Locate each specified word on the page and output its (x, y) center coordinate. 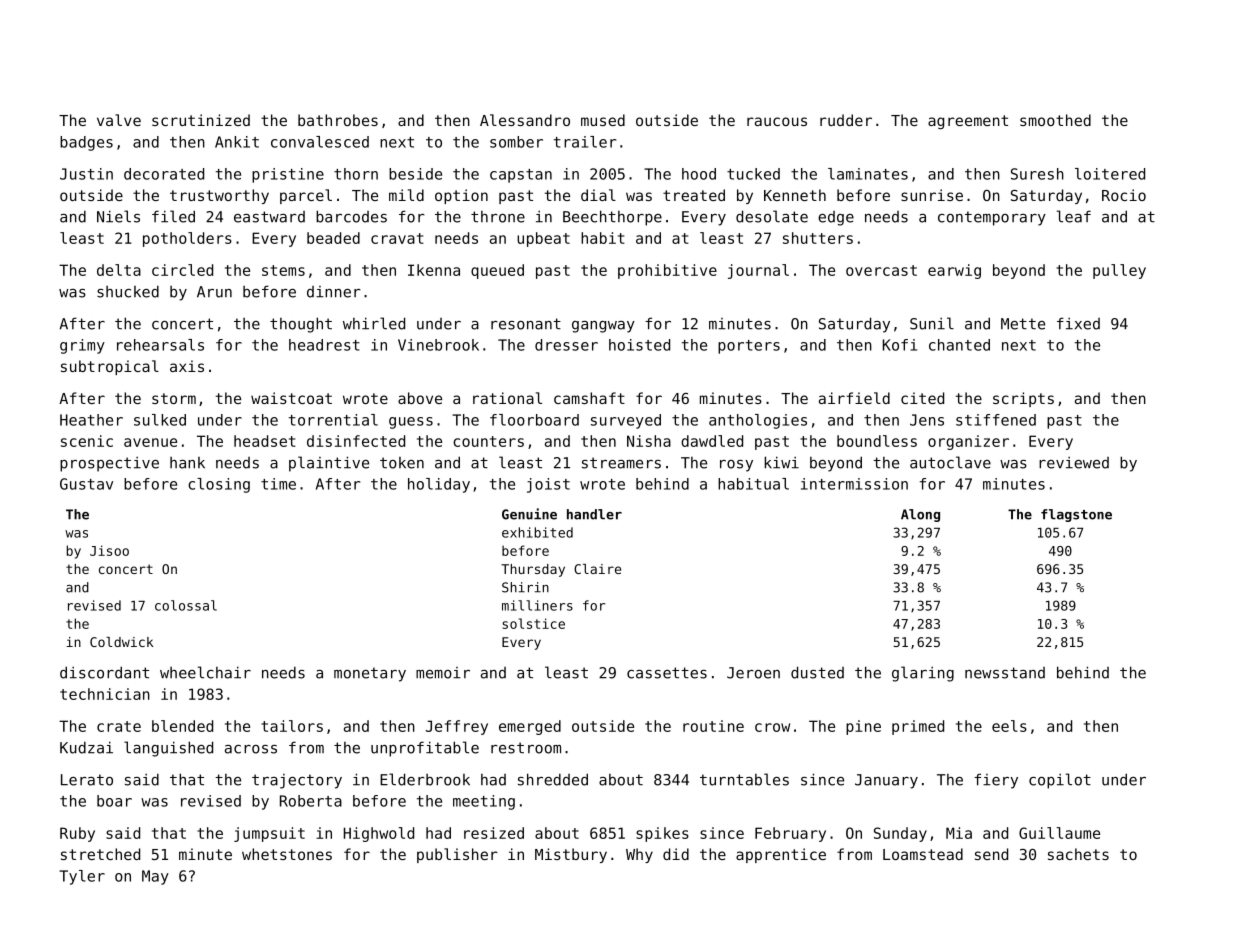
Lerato (87, 780)
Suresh (1037, 174)
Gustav (86, 484)
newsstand (1005, 673)
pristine (288, 175)
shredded (553, 779)
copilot (1060, 781)
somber (516, 142)
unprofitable (425, 749)
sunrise (932, 195)
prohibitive (667, 271)
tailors (292, 726)
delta (119, 270)
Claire (597, 569)
